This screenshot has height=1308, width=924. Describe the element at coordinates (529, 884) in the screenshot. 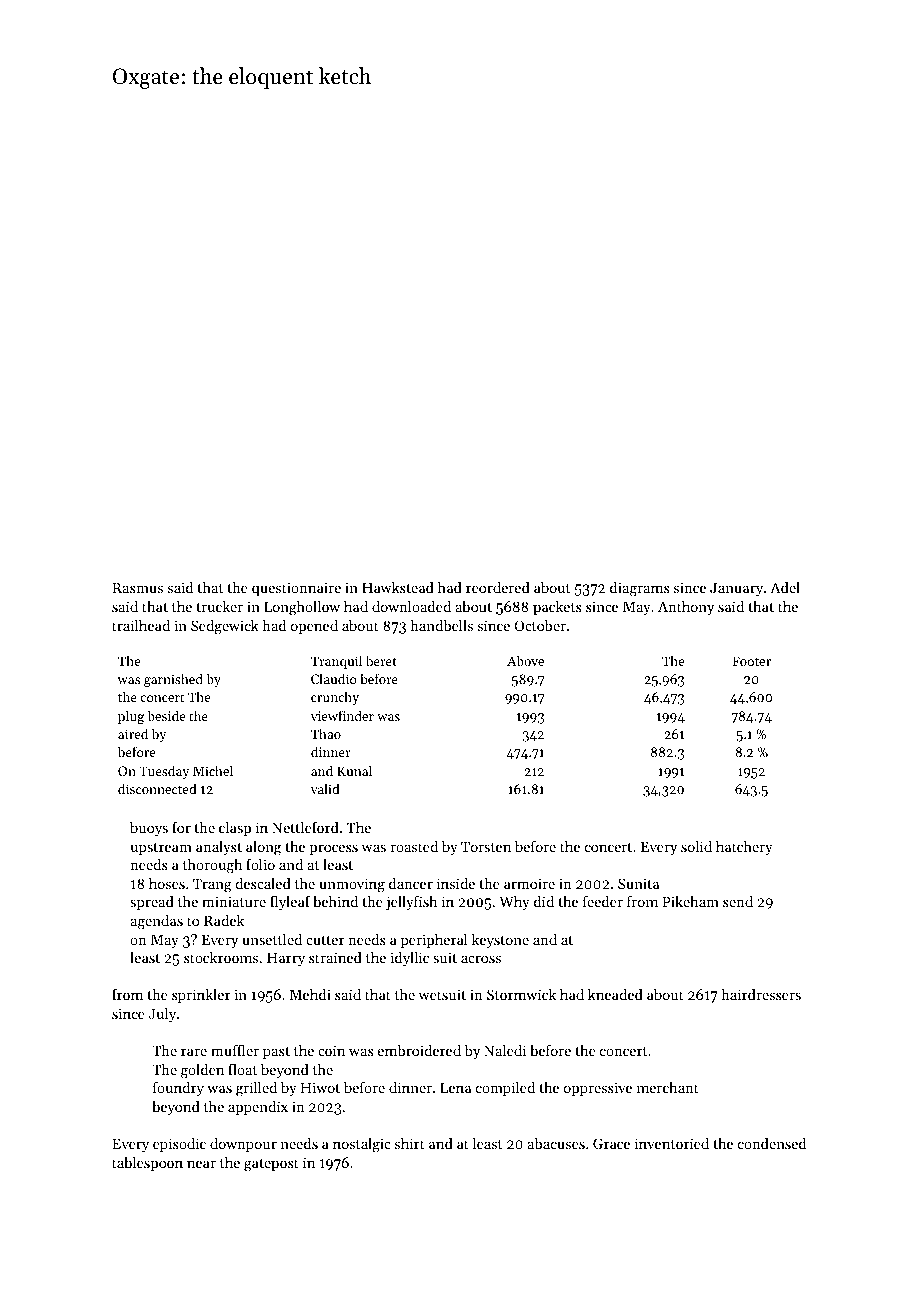

I see `armoire` at that location.
